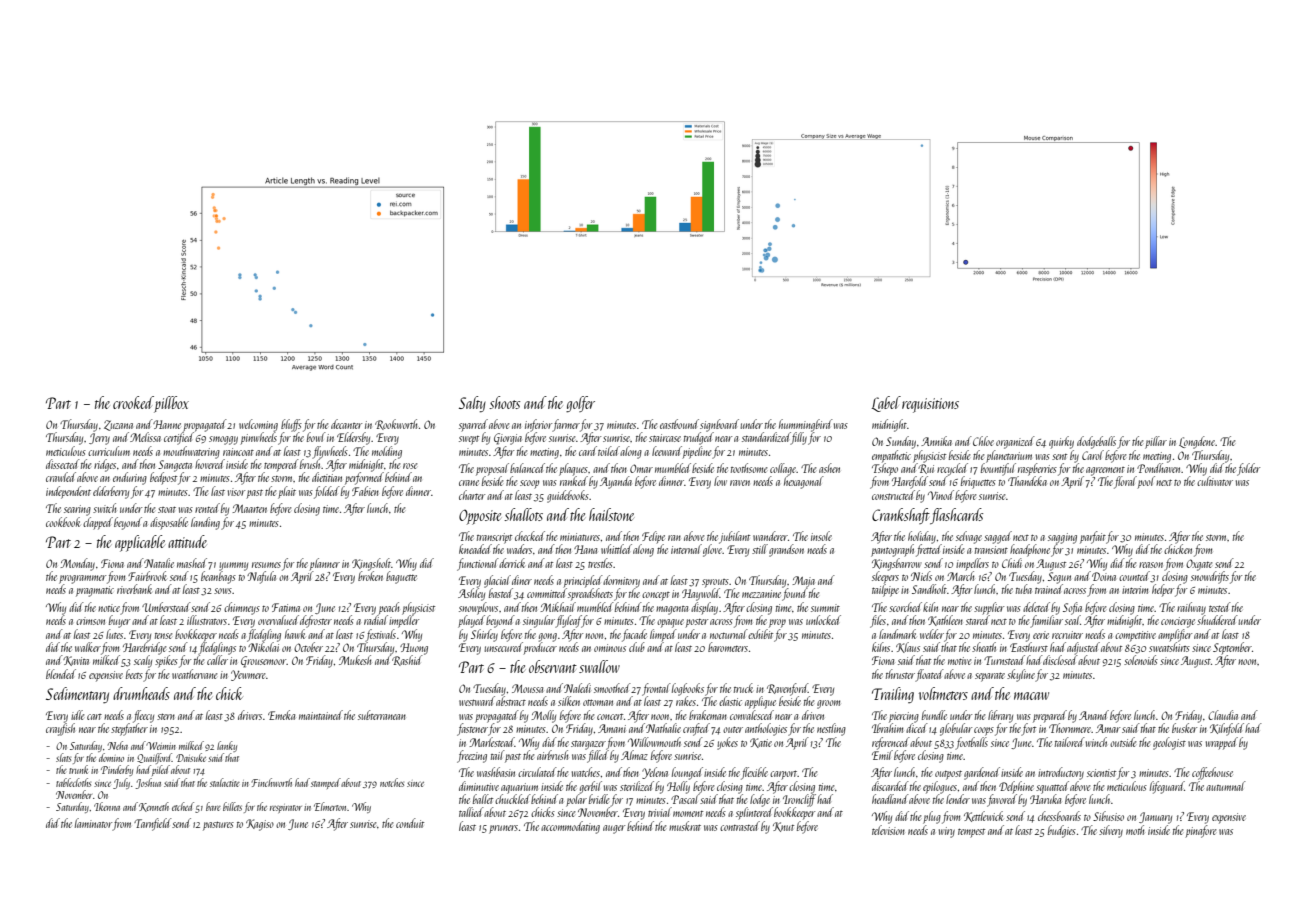  I want to click on Longdene, so click(1197, 442).
